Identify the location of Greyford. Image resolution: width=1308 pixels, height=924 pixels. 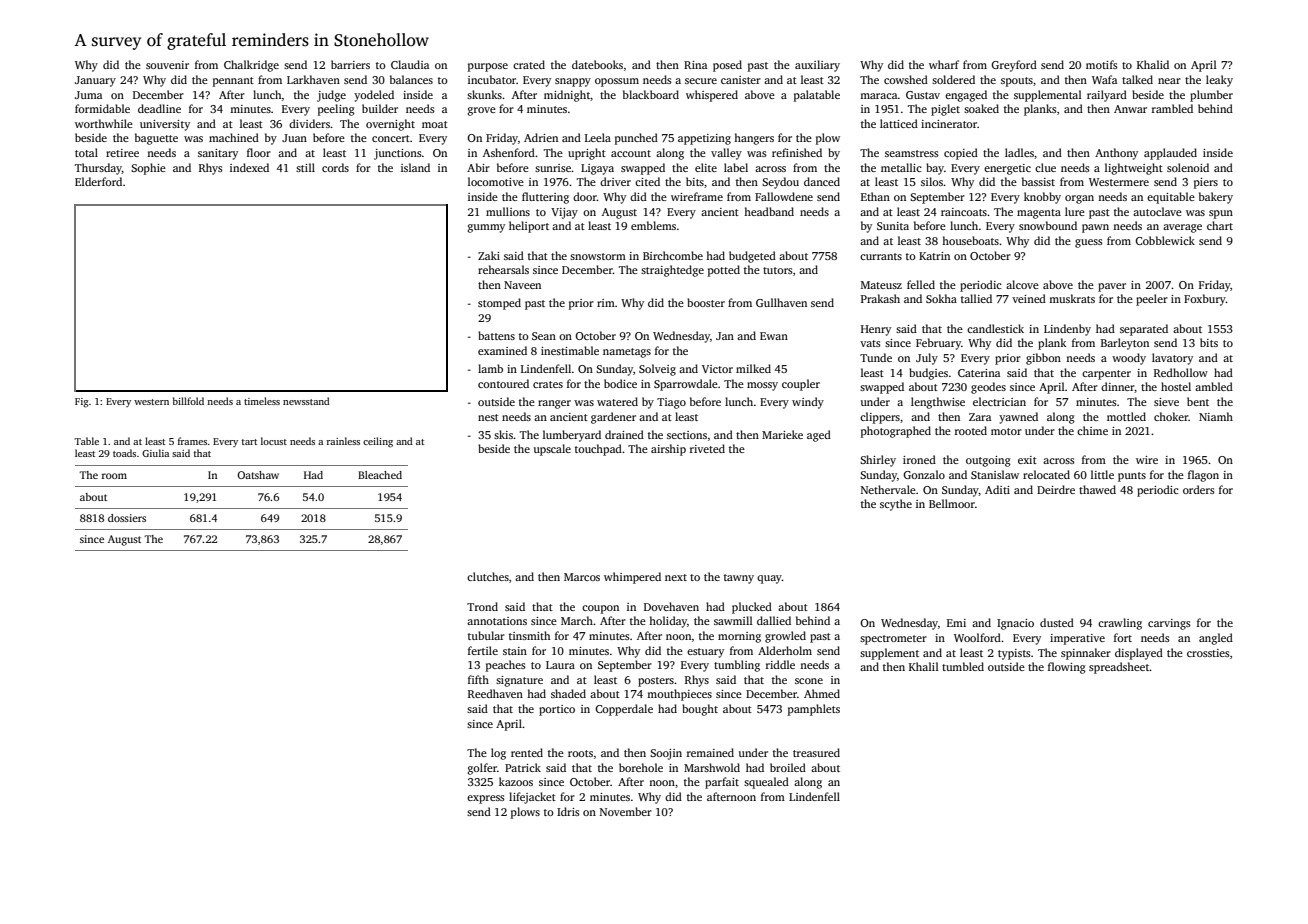
(1014, 66).
